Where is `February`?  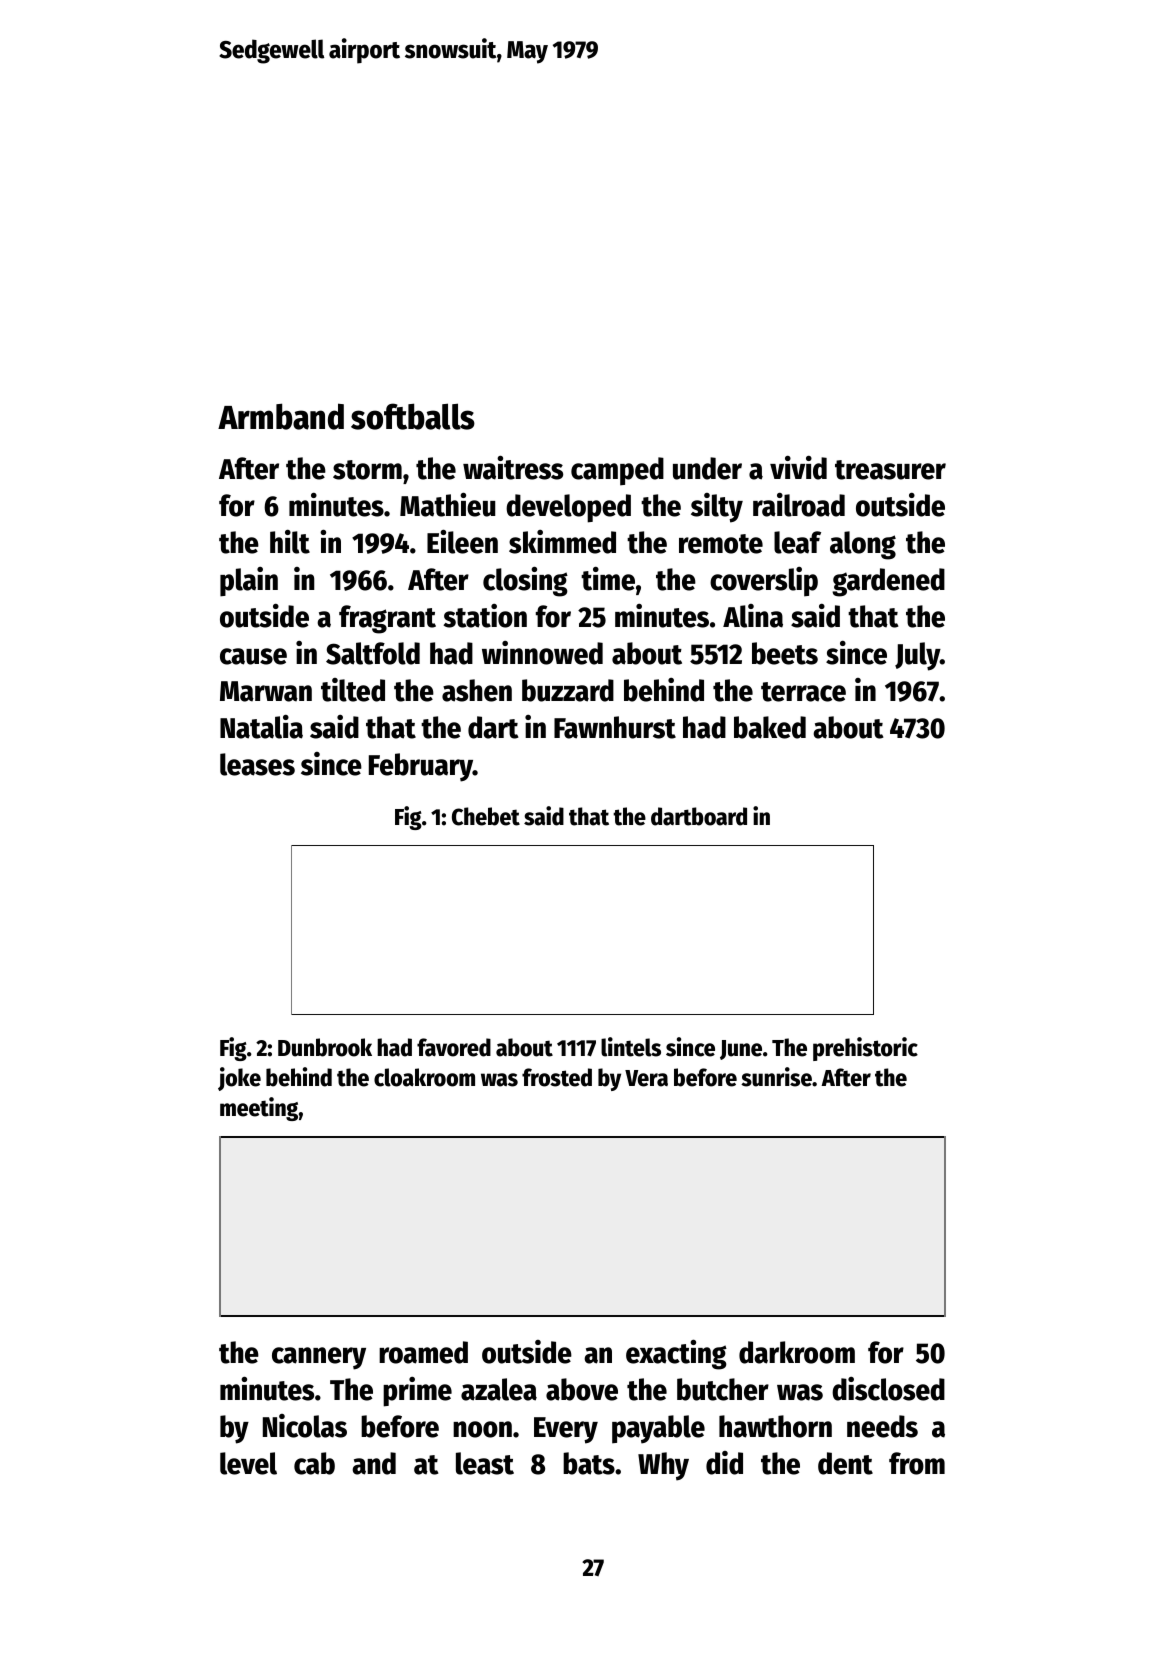
February is located at coordinates (421, 767).
